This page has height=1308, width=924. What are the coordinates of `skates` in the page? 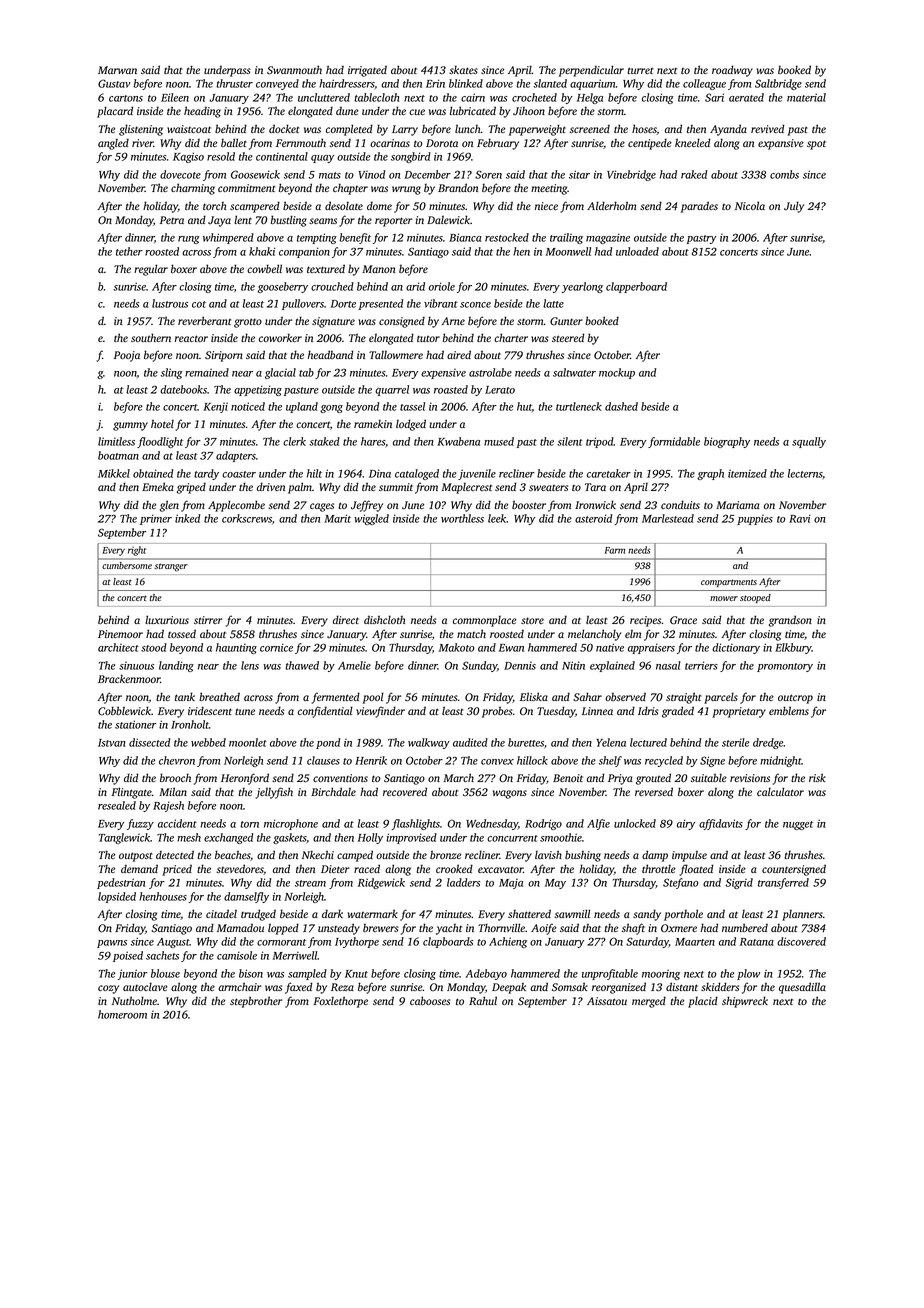 It's located at (463, 69).
